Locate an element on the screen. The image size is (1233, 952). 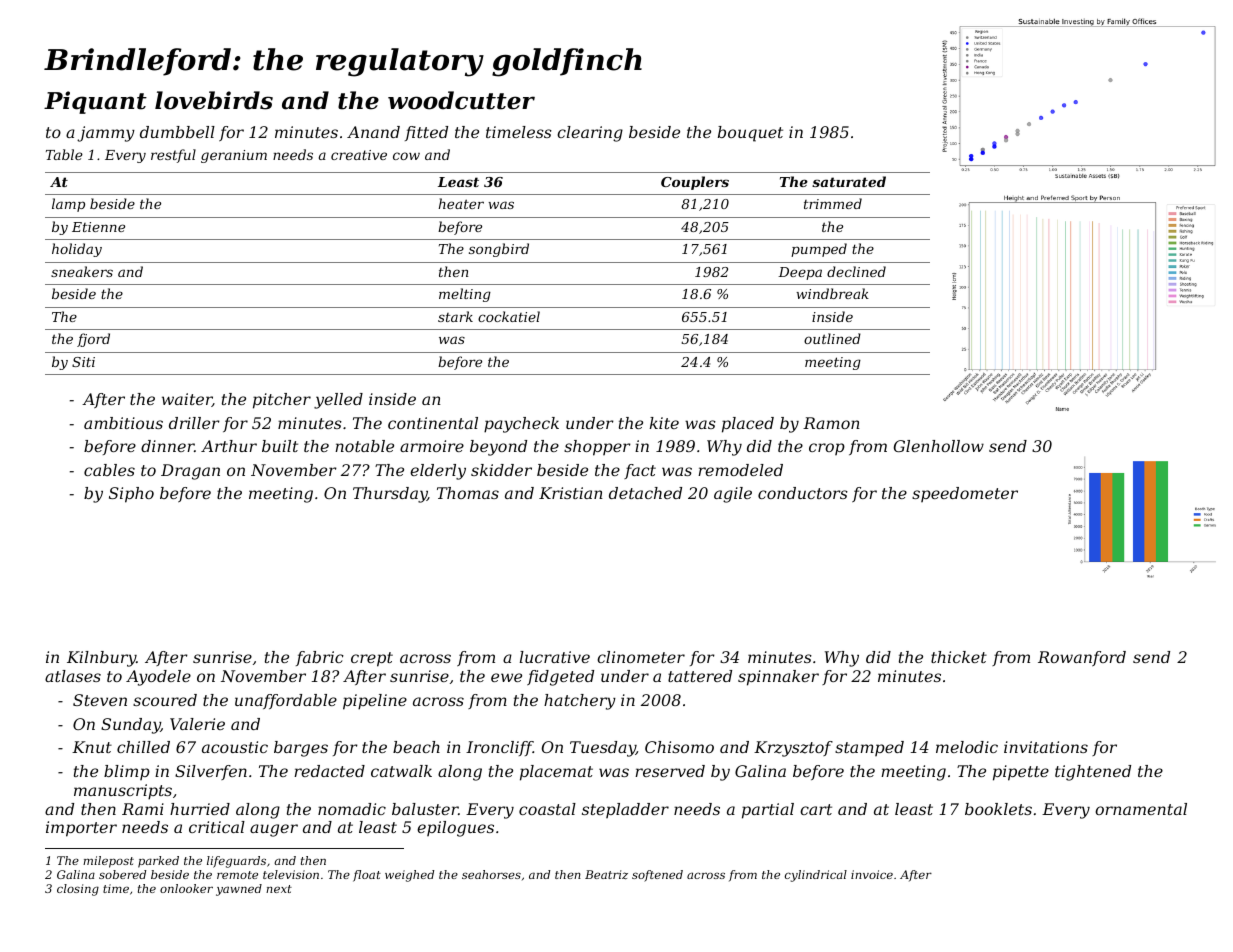
next is located at coordinates (279, 889).
